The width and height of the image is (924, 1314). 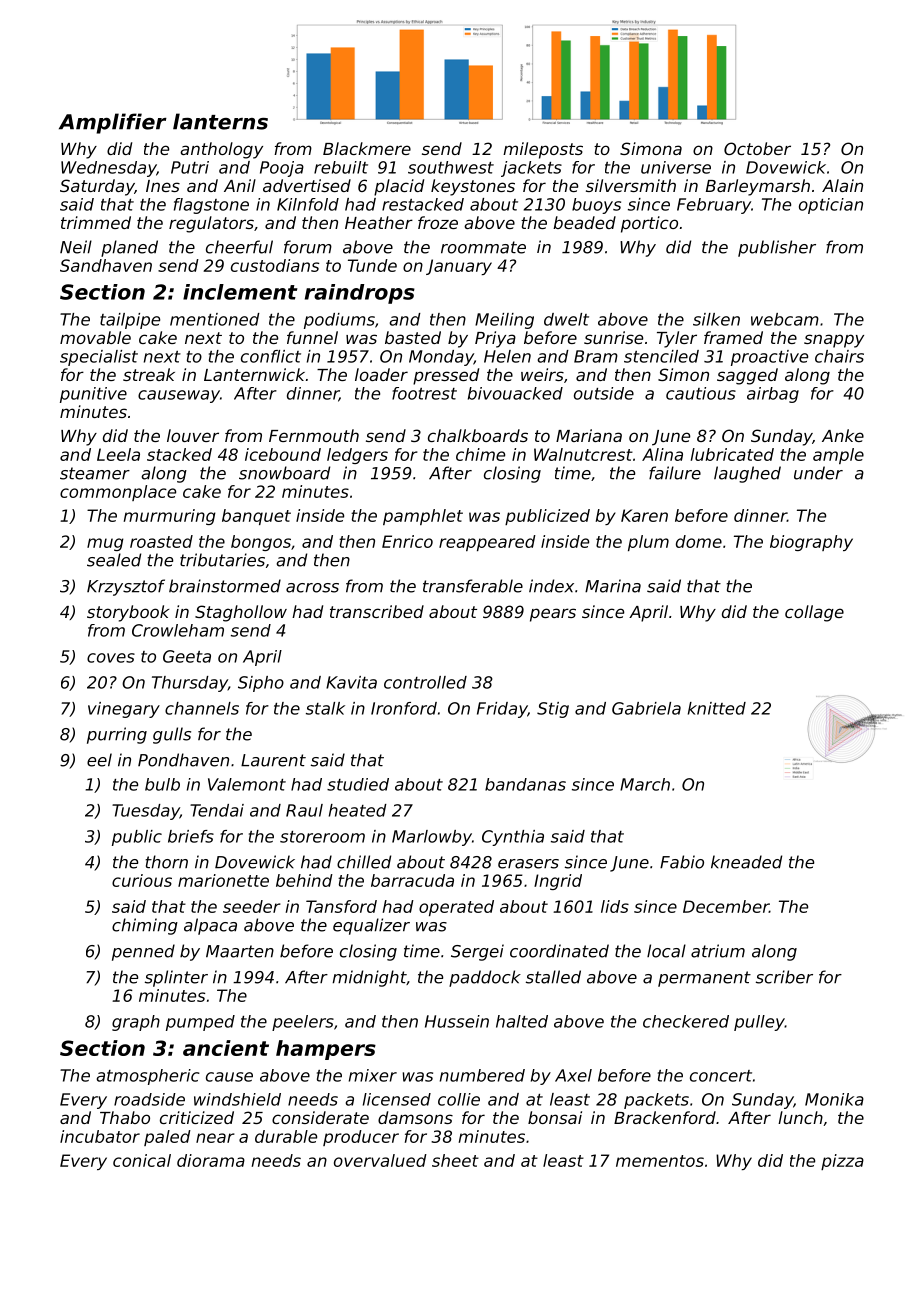 I want to click on portico, so click(x=649, y=224).
